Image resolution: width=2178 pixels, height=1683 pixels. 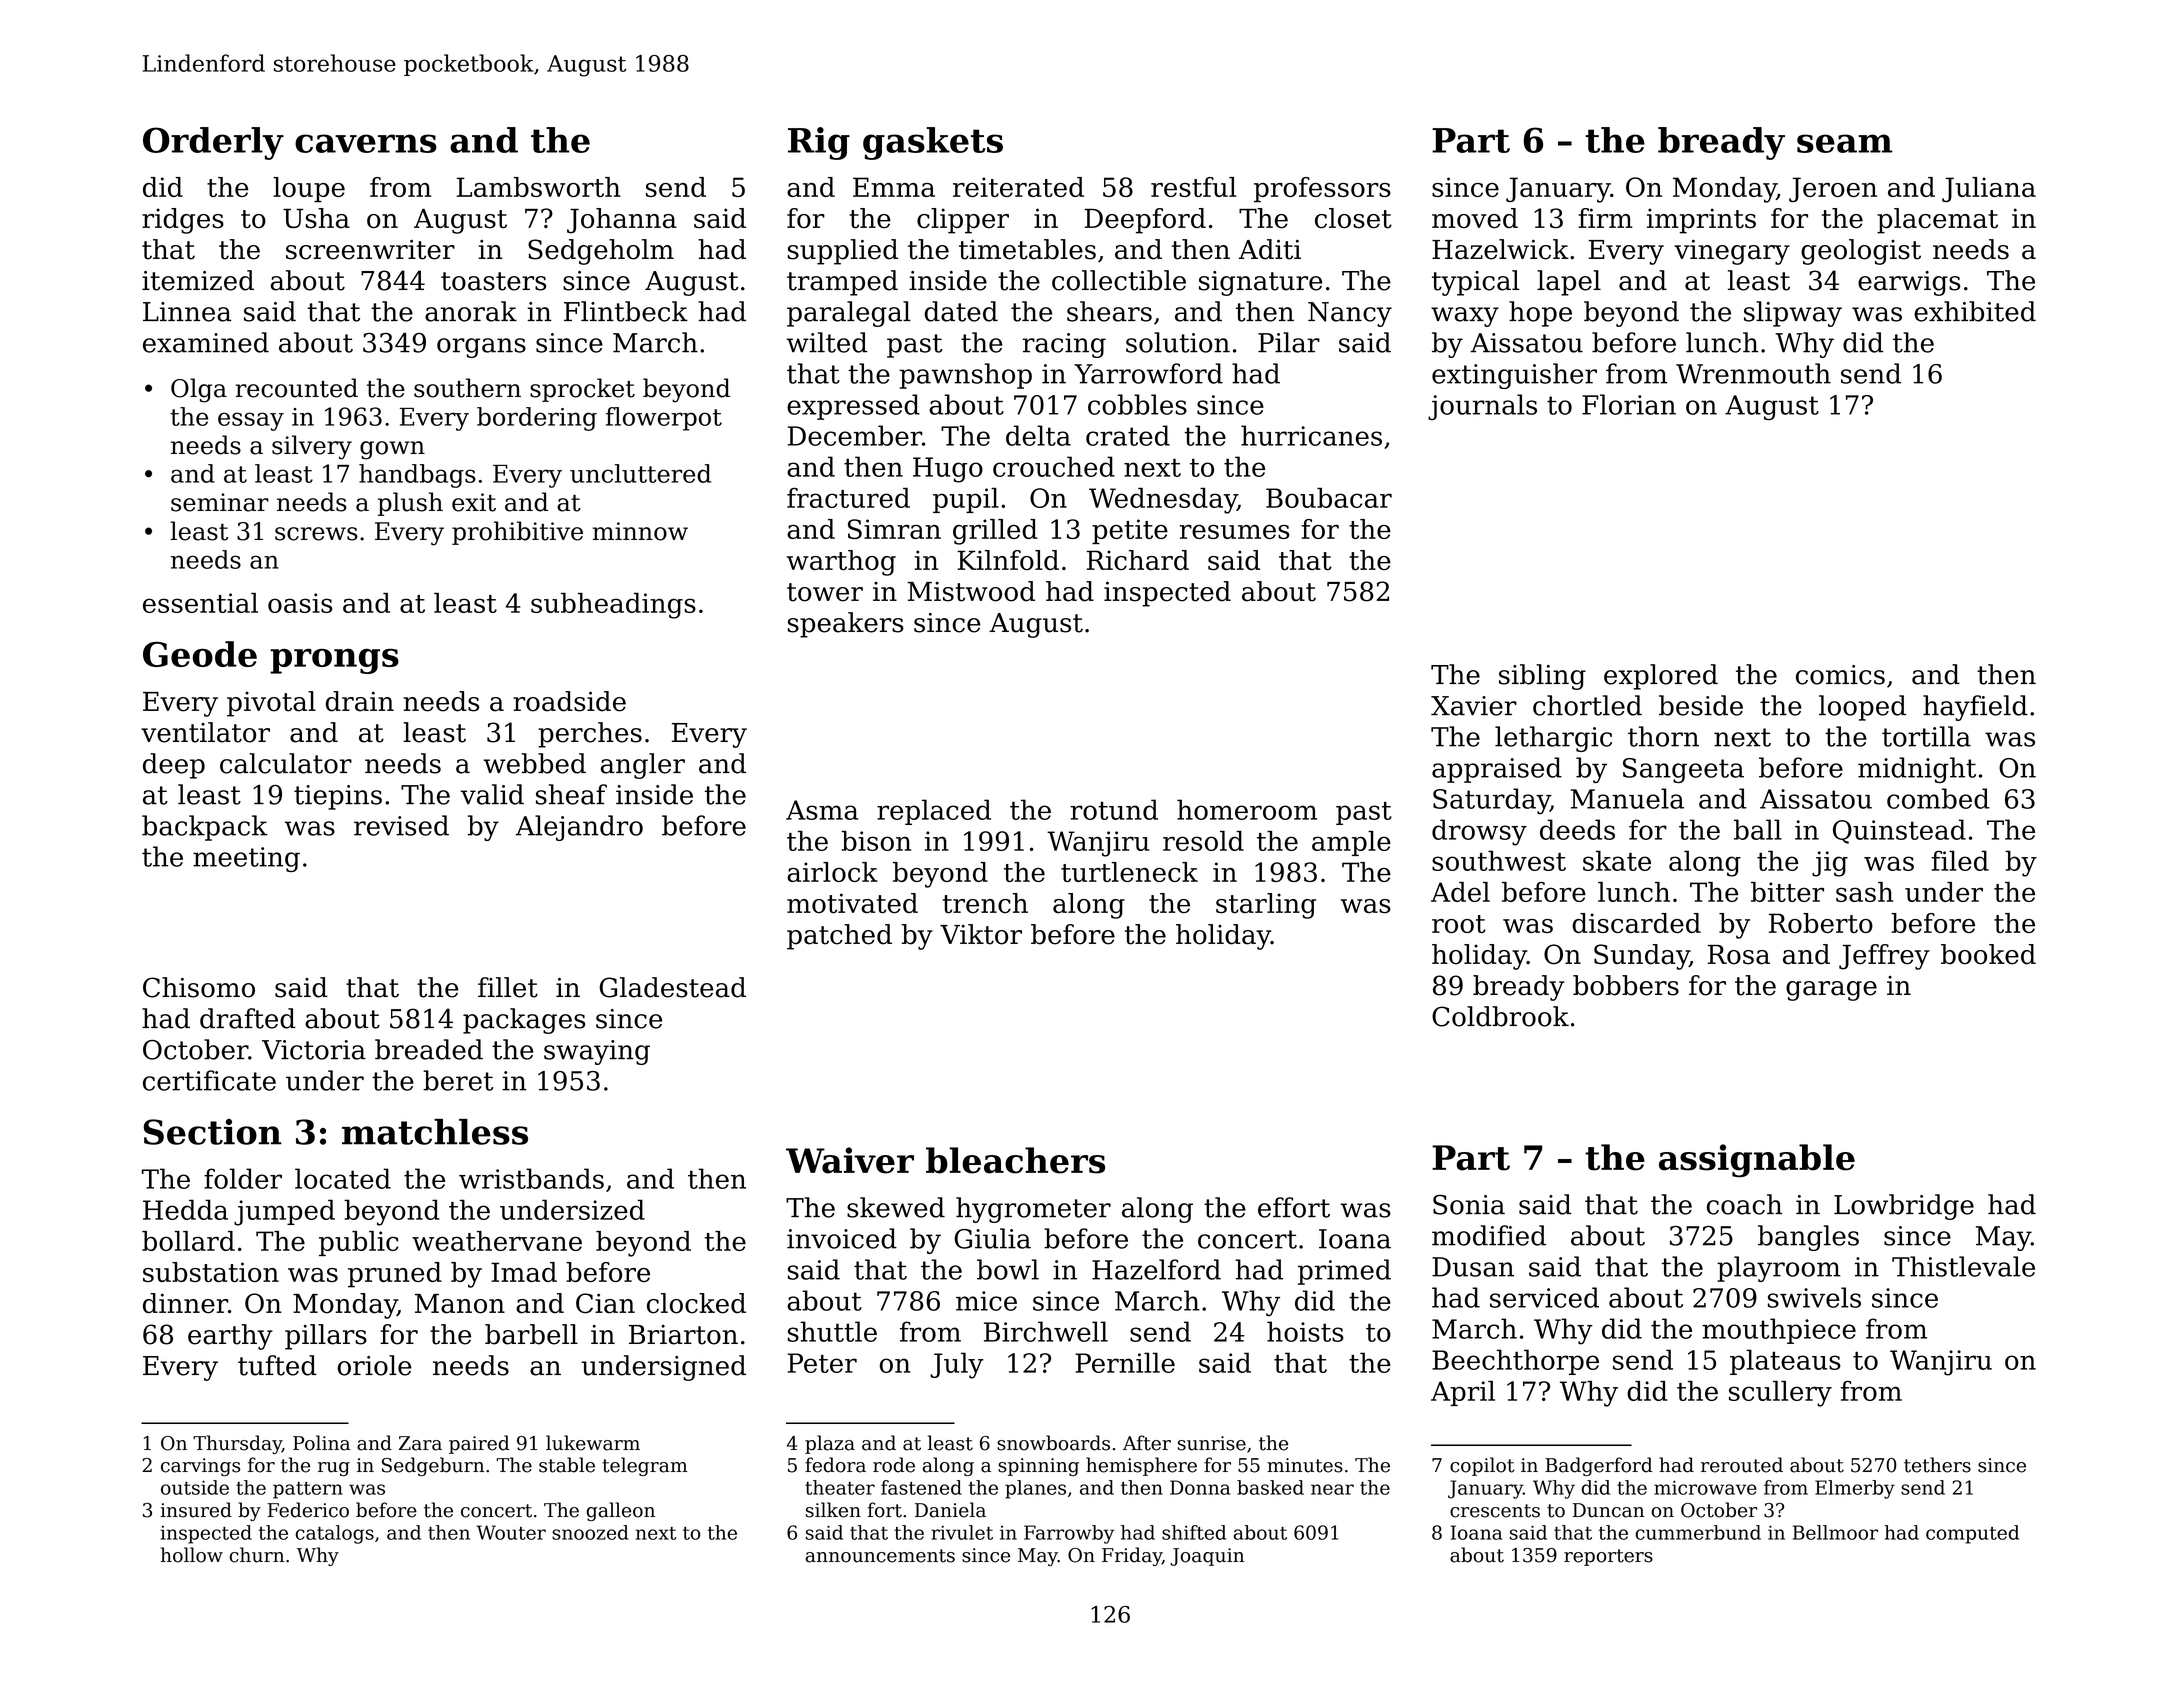 What do you see at coordinates (334, 1534) in the screenshot?
I see `catalogs` at bounding box center [334, 1534].
